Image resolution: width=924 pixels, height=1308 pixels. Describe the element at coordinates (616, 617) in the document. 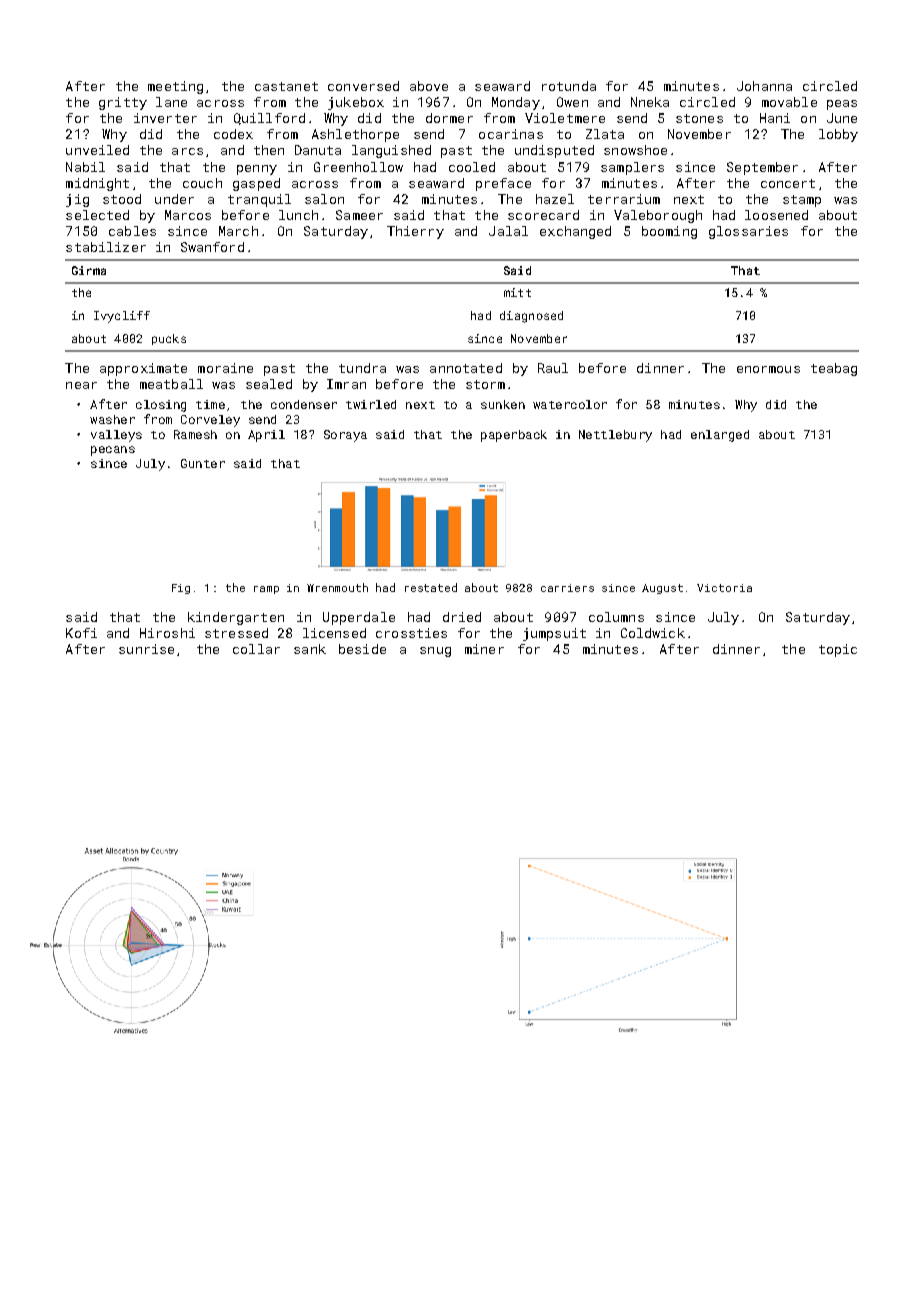

I see `columns` at that location.
